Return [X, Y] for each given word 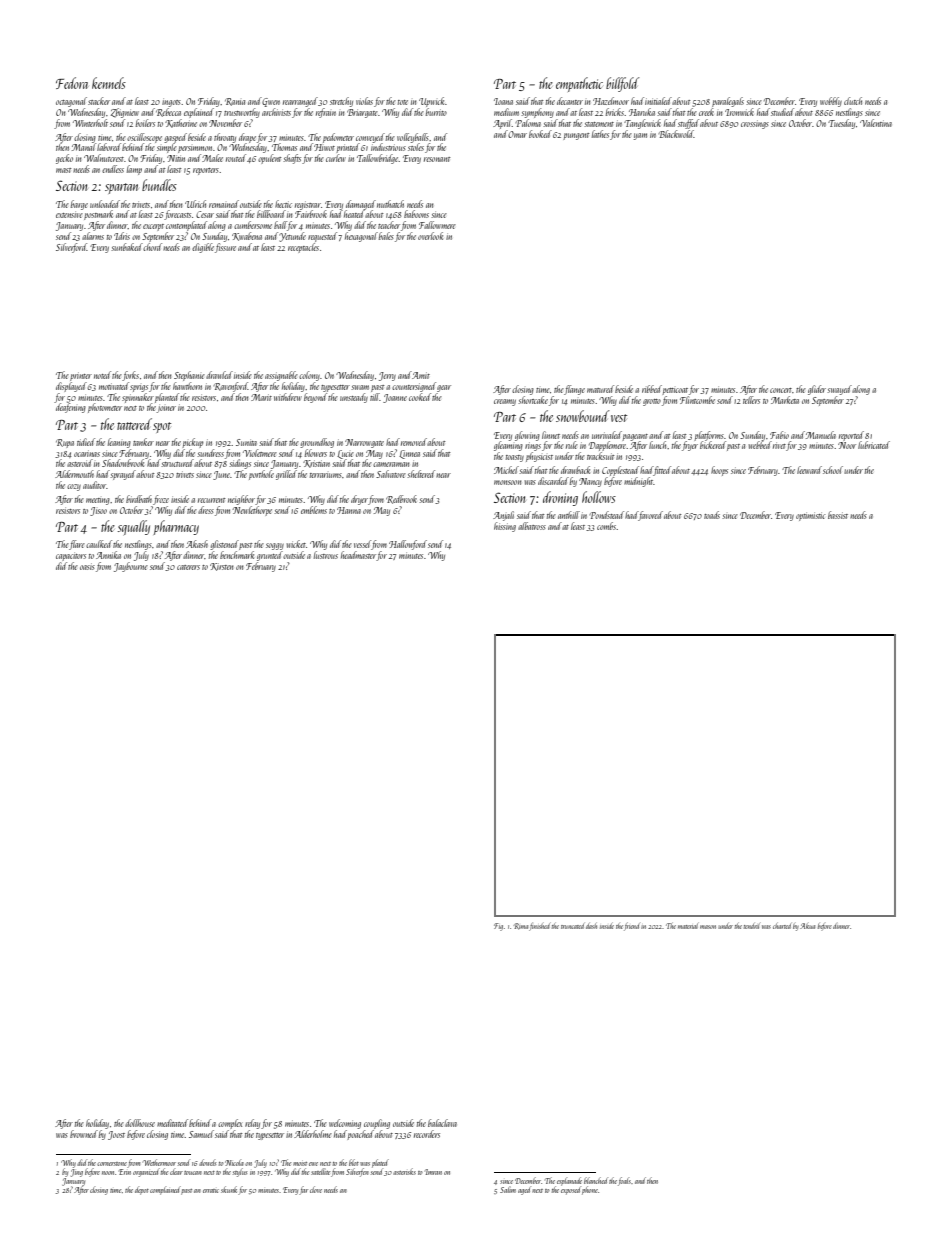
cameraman [391, 464]
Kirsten [221, 567]
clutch [853, 101]
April [502, 124]
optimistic [811, 516]
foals [624, 1181]
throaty [225, 138]
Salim [508, 1189]
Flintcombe [697, 400]
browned [84, 1134]
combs [607, 526]
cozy [74, 487]
